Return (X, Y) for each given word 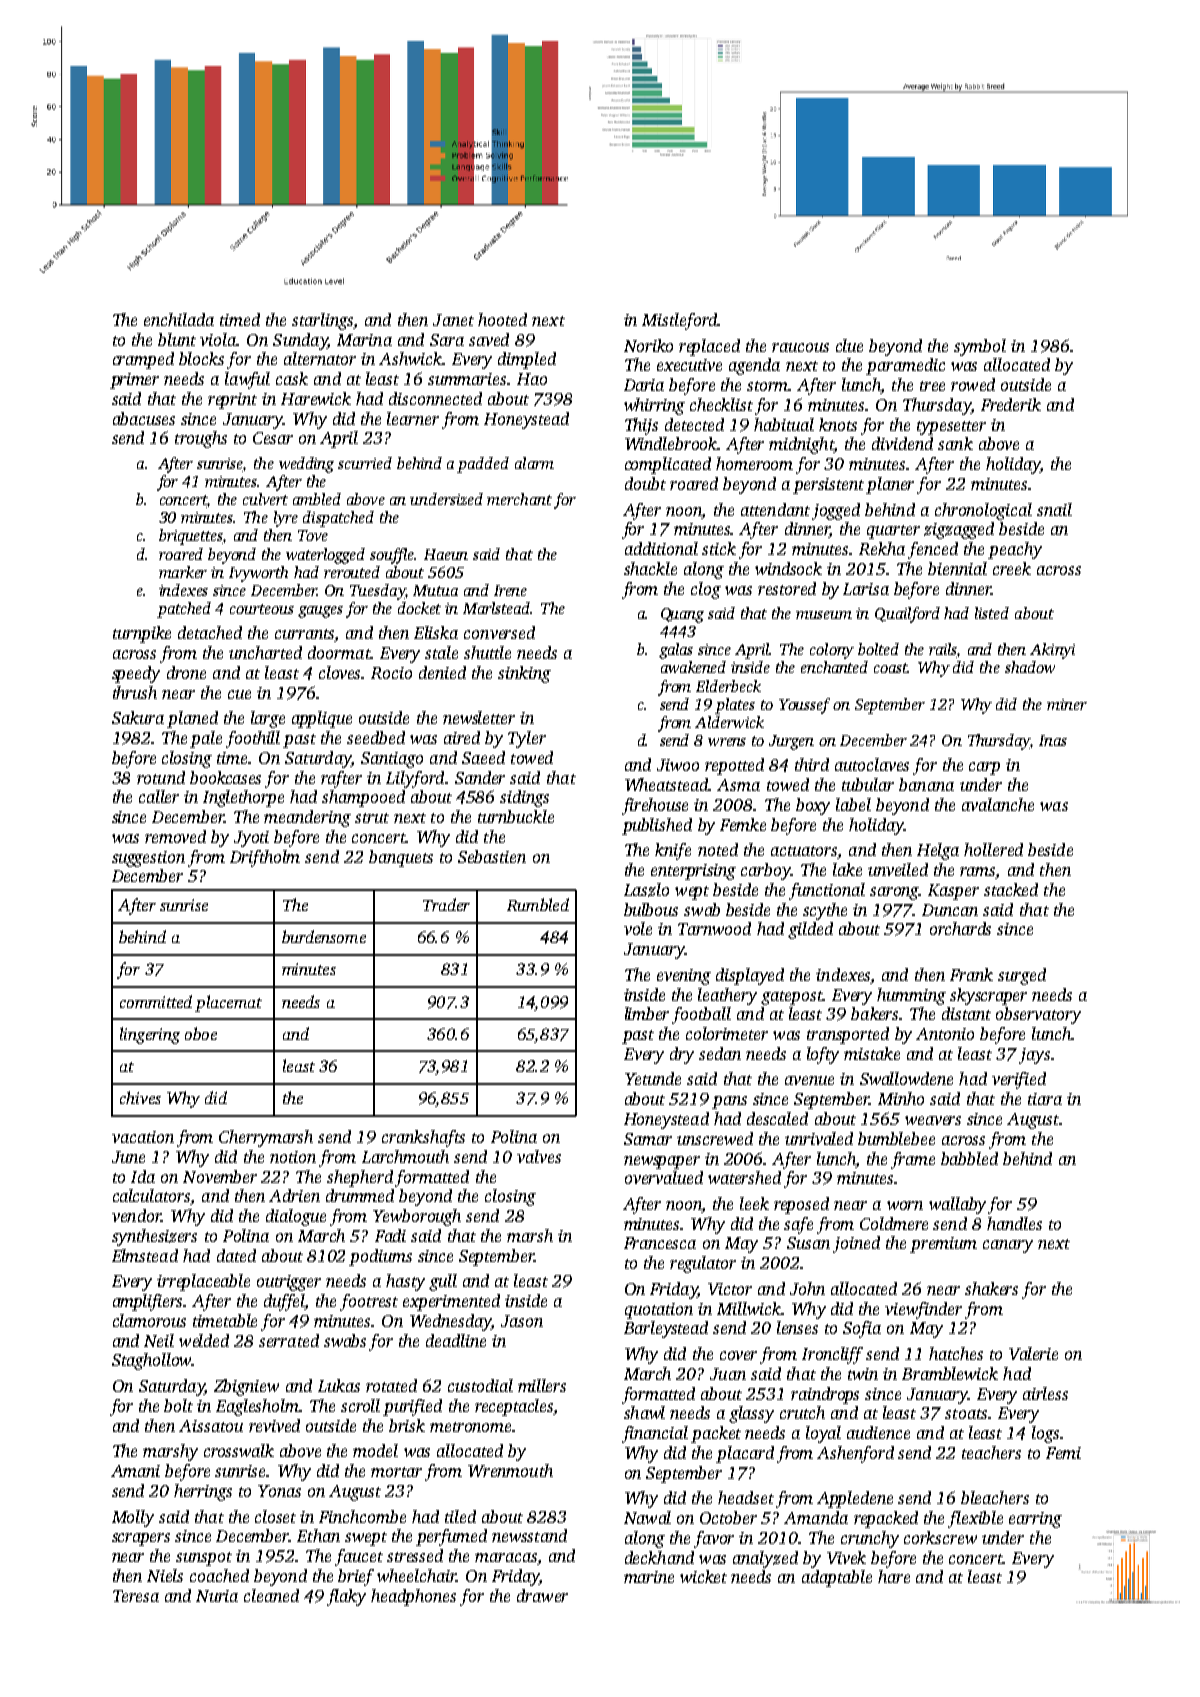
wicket (703, 1576)
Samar (648, 1139)
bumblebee (896, 1138)
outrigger (289, 1283)
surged (1022, 976)
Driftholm (265, 858)
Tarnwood (714, 928)
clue (849, 345)
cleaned (271, 1595)
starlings (322, 321)
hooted (502, 319)
